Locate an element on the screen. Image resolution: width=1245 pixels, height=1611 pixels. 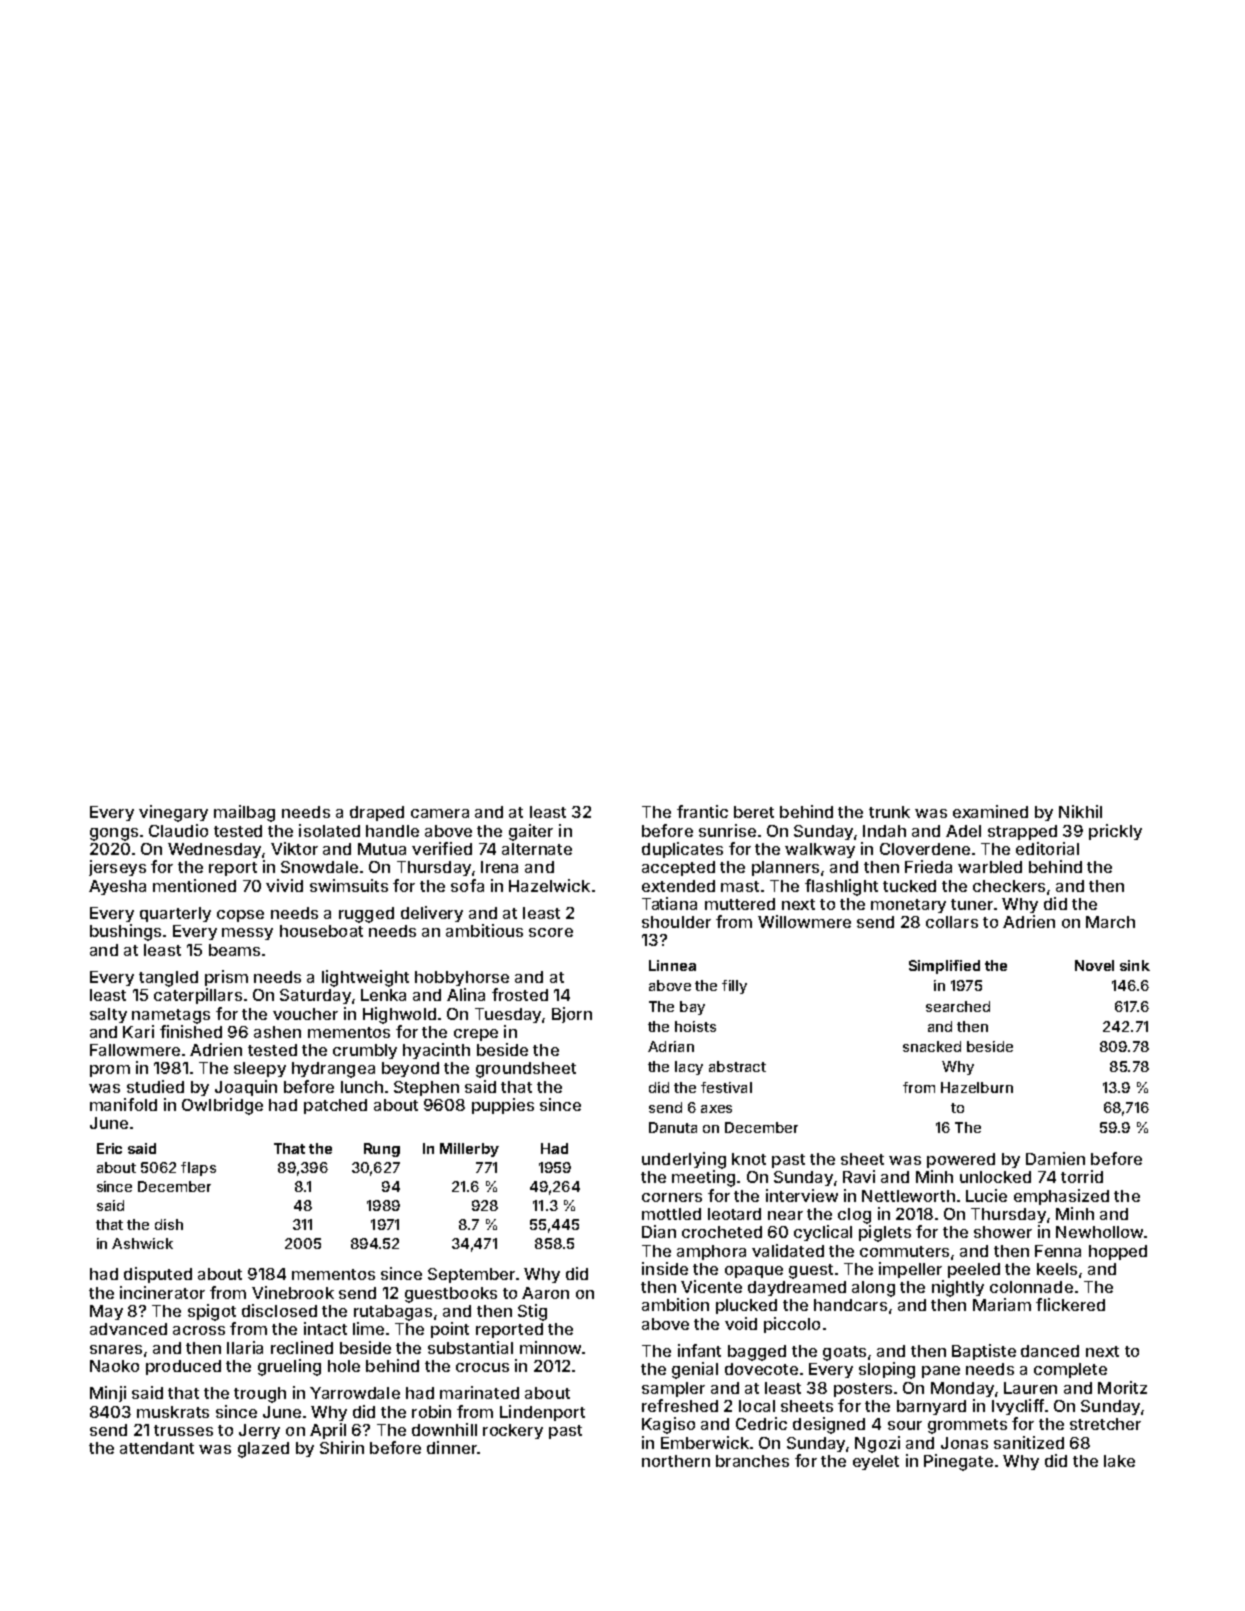
strapped is located at coordinates (1022, 832).
